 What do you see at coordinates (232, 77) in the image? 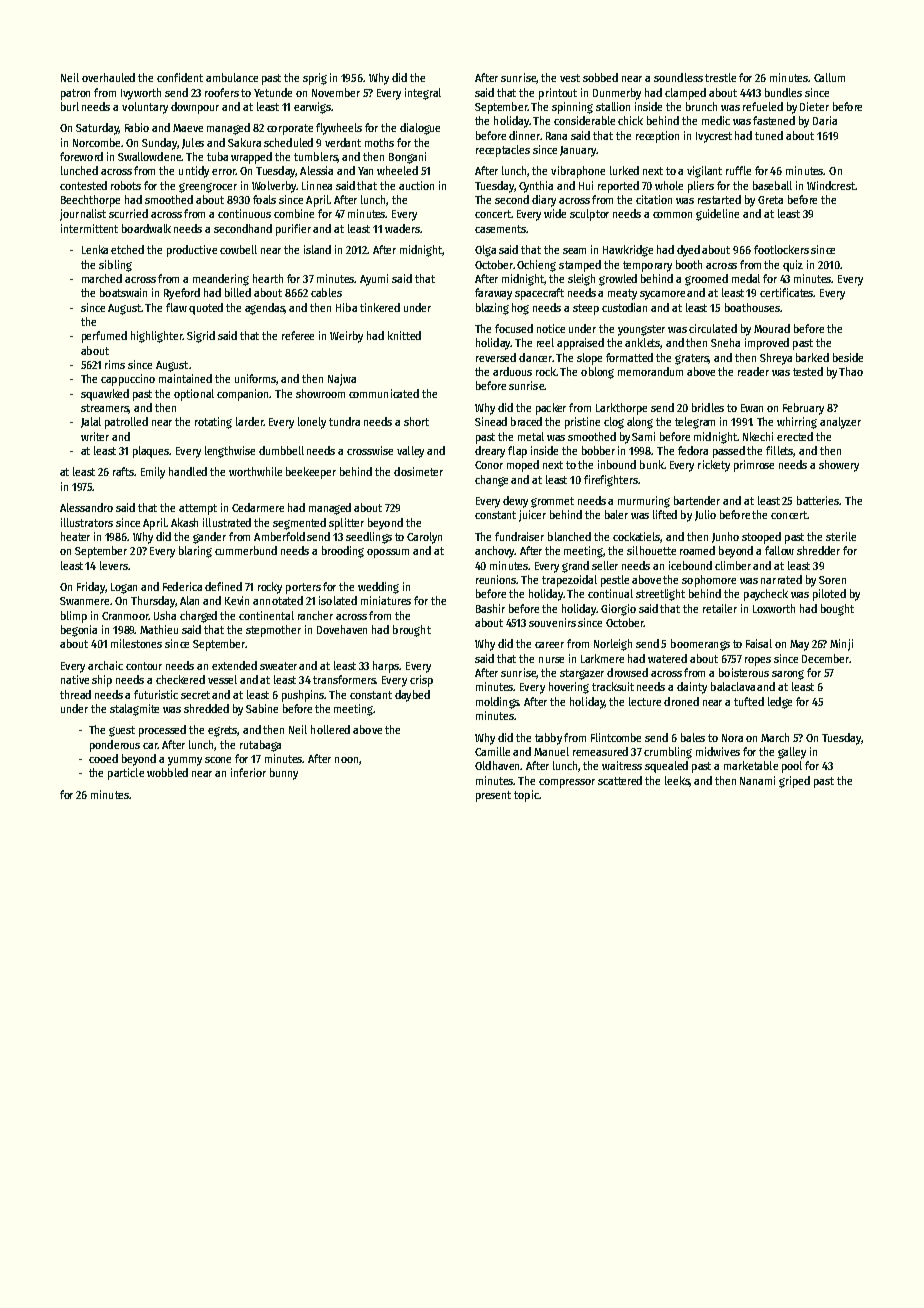
I see `ambulance` at bounding box center [232, 77].
